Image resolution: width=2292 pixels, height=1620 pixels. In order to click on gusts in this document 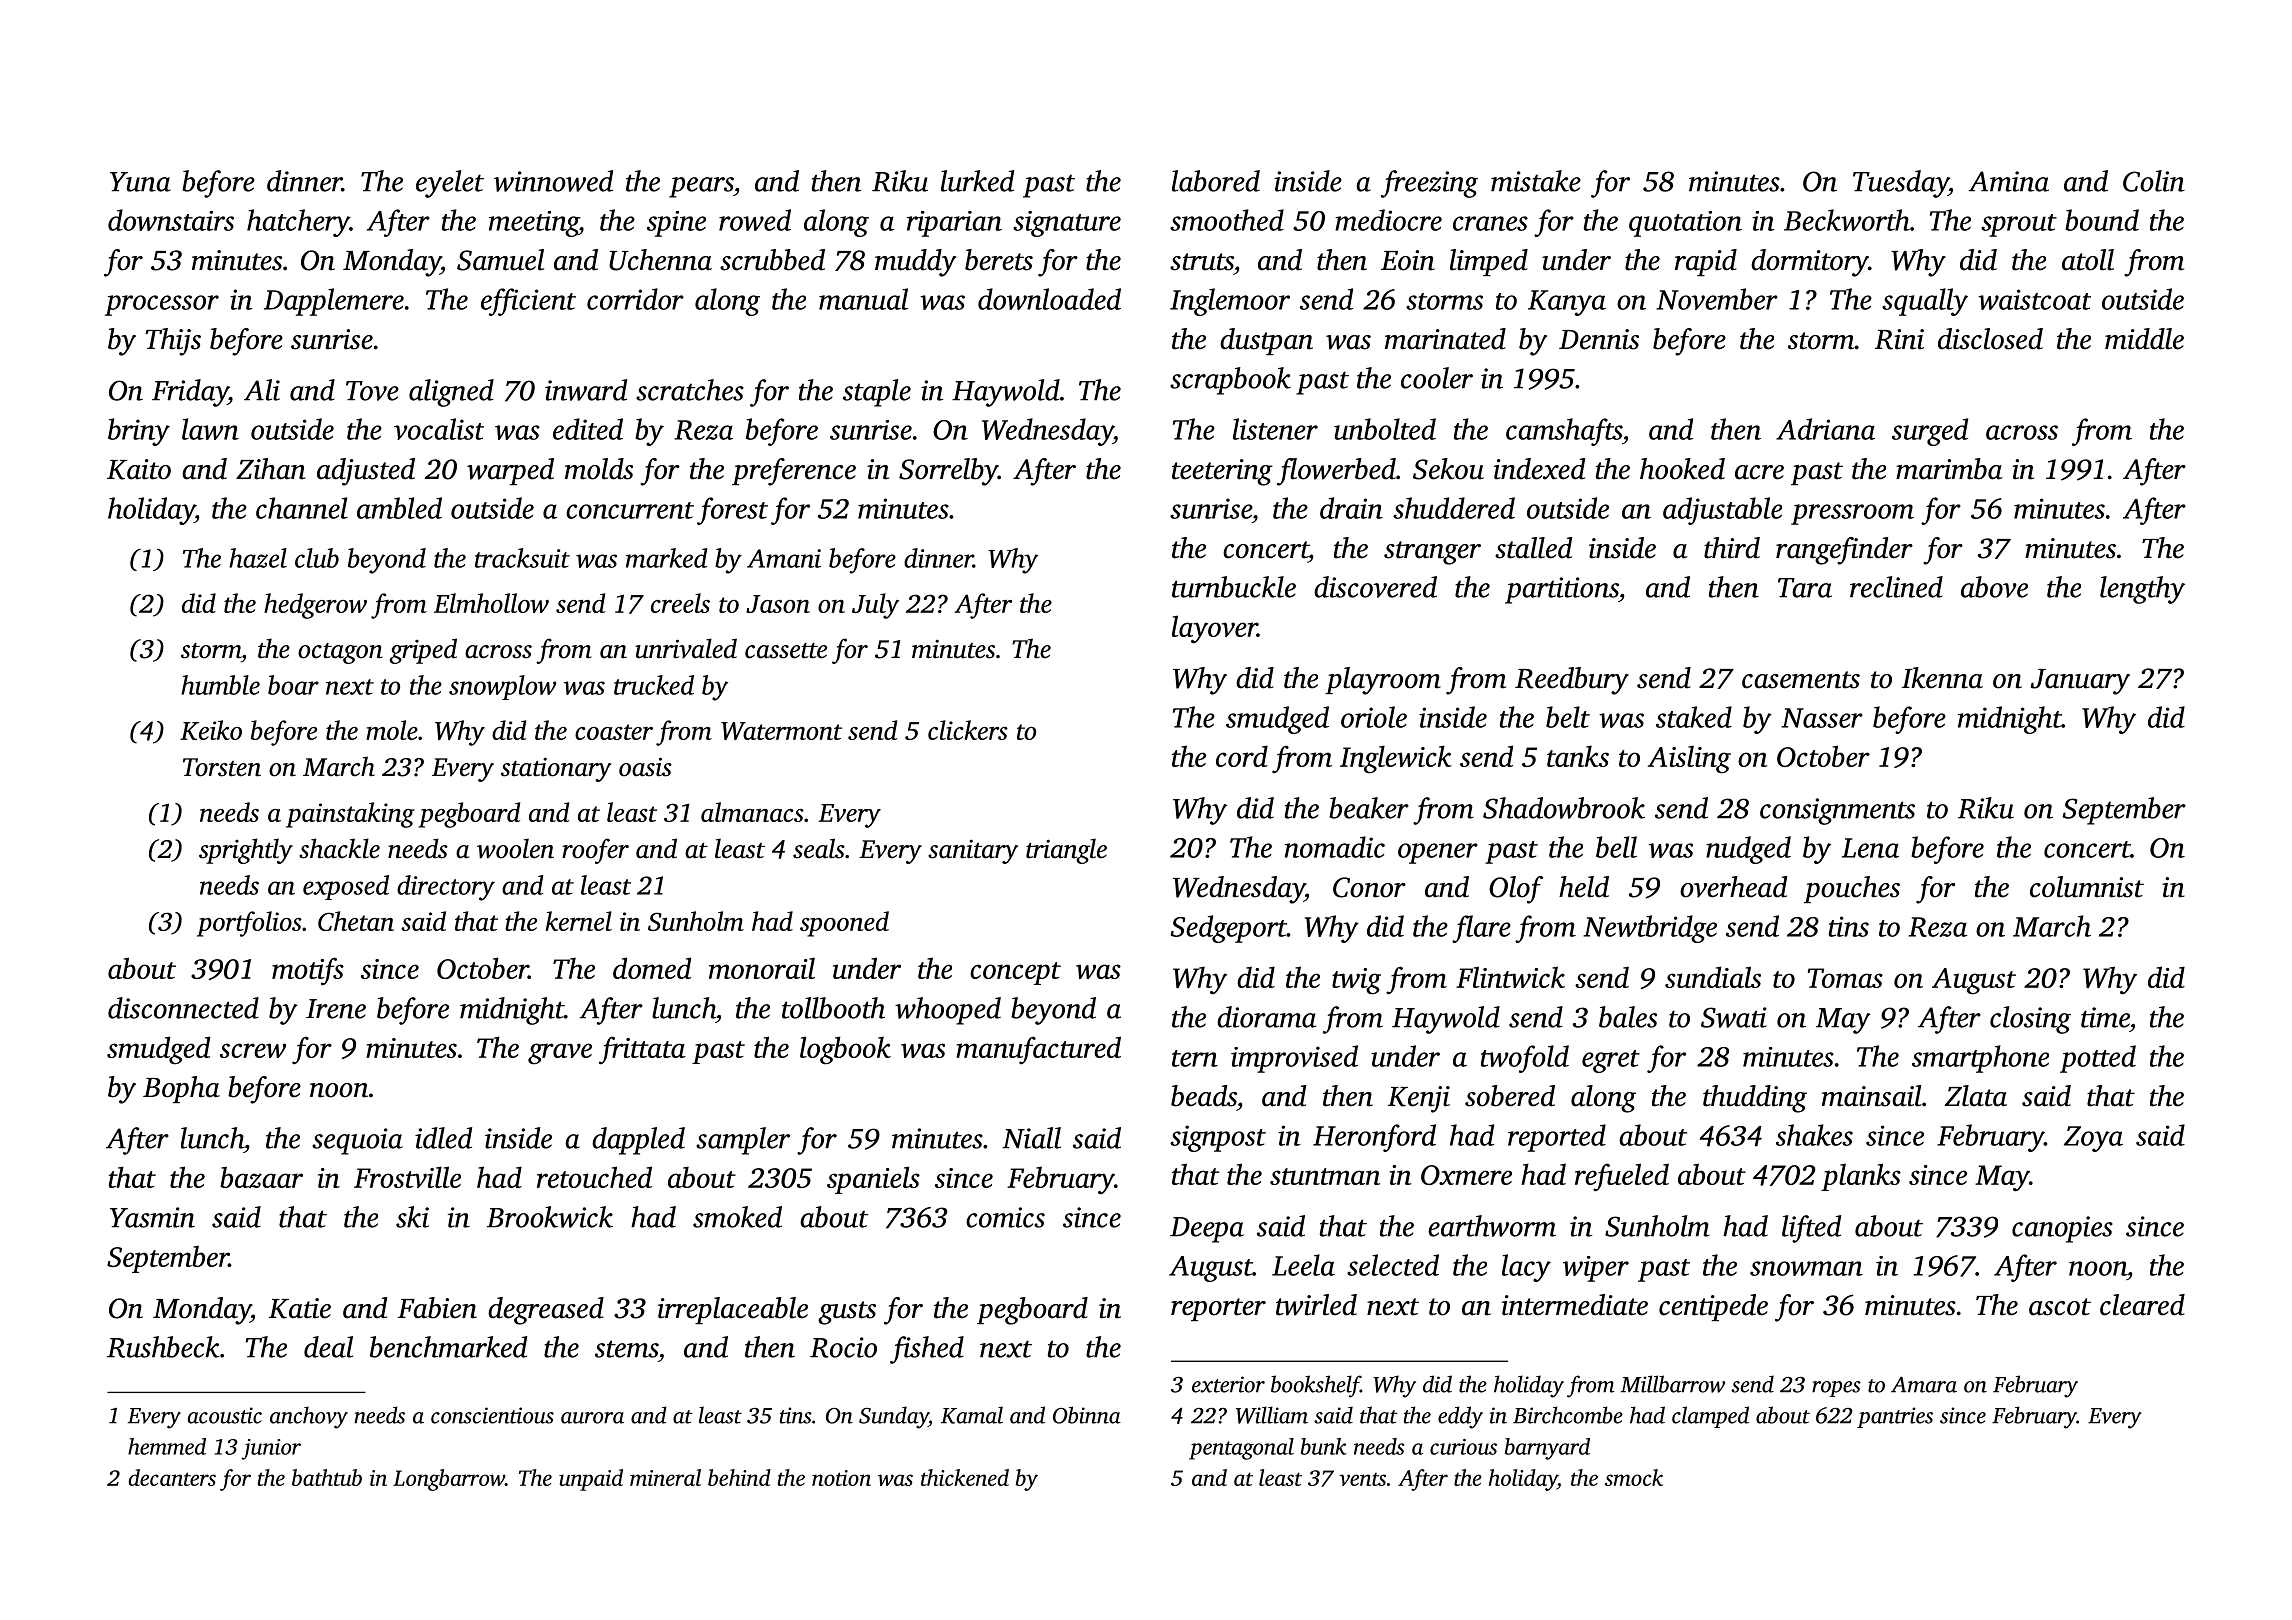, I will do `click(847, 1313)`.
